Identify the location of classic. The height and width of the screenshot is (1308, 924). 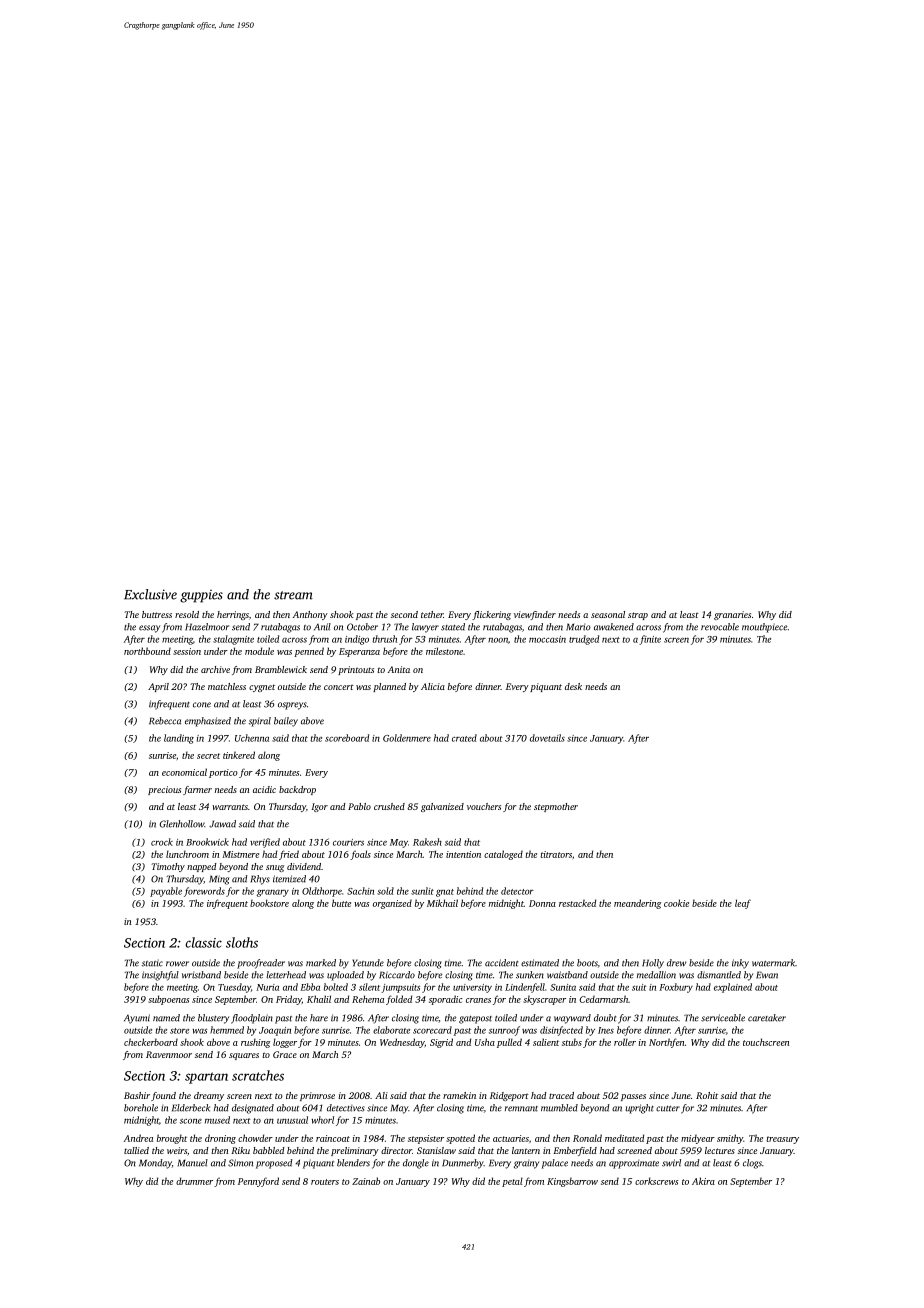
(204, 942).
